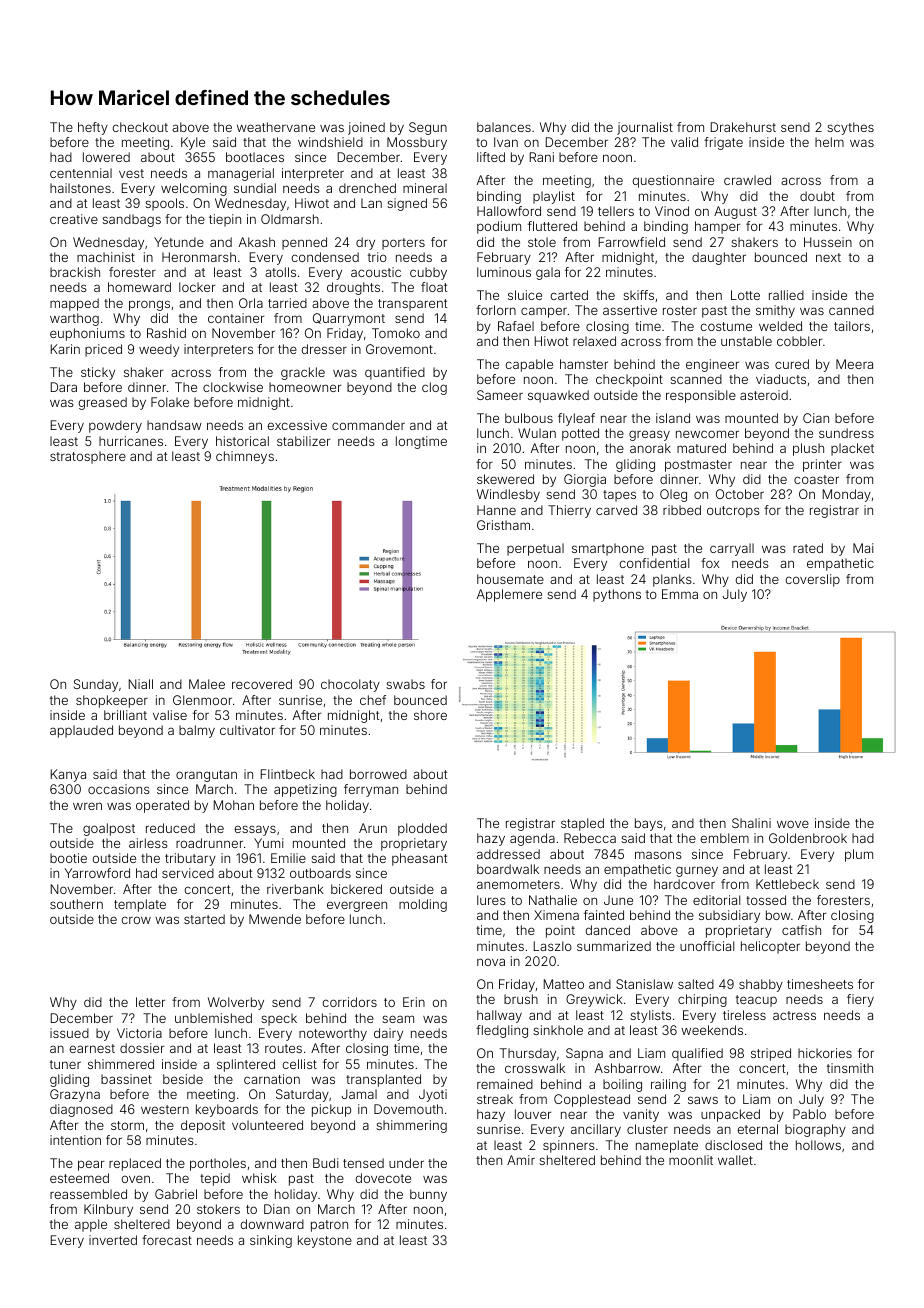 The width and height of the image is (924, 1308). I want to click on inverted, so click(113, 1240).
